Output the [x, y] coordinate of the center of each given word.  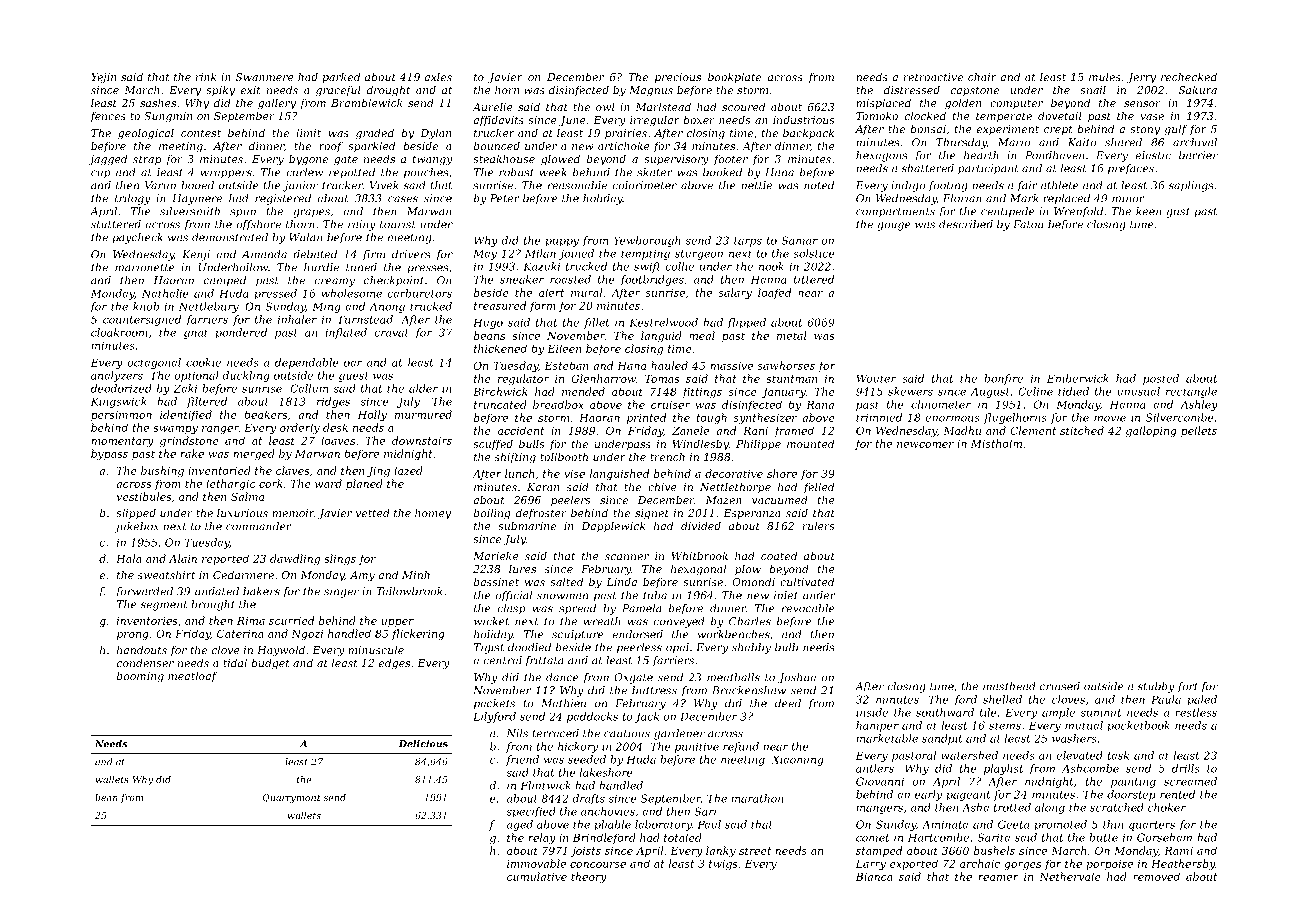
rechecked [1189, 76]
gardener [679, 734]
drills [1186, 768]
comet [872, 838]
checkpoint [394, 281]
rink [206, 76]
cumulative [537, 876]
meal [702, 335]
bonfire [1003, 379]
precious [678, 78]
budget [270, 664]
